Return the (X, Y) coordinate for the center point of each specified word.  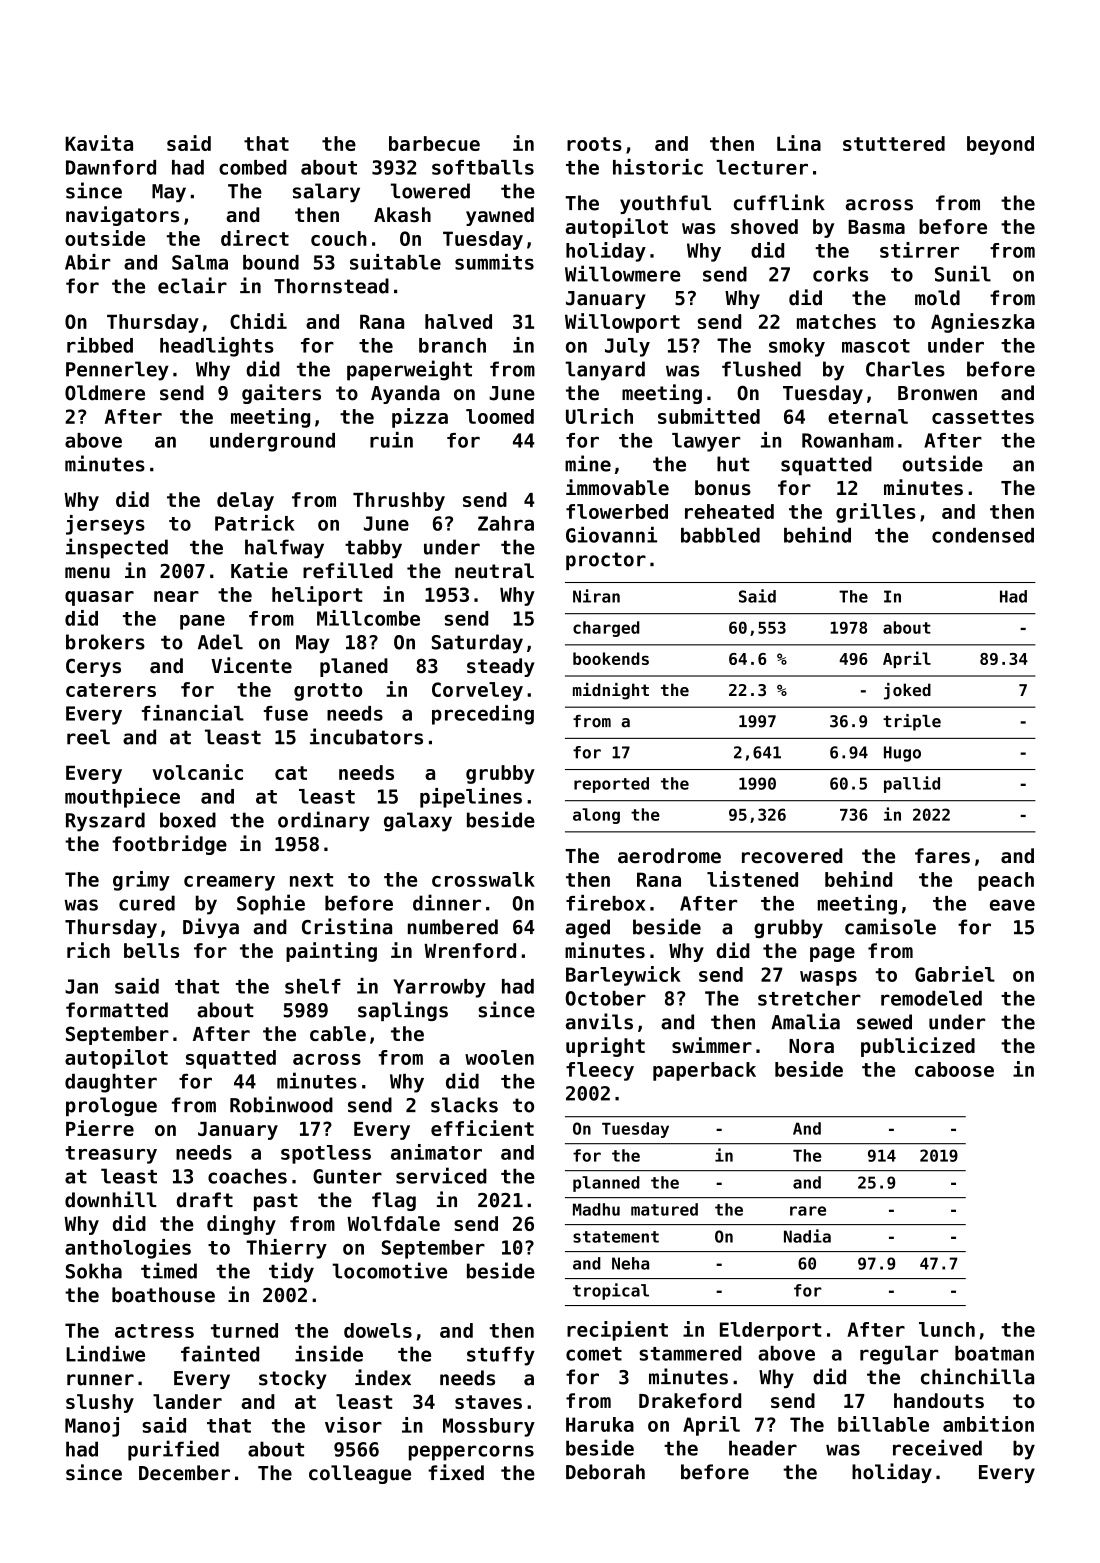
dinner (447, 902)
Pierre (100, 1128)
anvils (599, 1021)
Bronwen (937, 393)
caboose (954, 1069)
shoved (764, 226)
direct (255, 238)
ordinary (324, 821)
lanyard (605, 371)
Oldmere (105, 393)
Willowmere (623, 273)
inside (329, 1353)
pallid (912, 784)
